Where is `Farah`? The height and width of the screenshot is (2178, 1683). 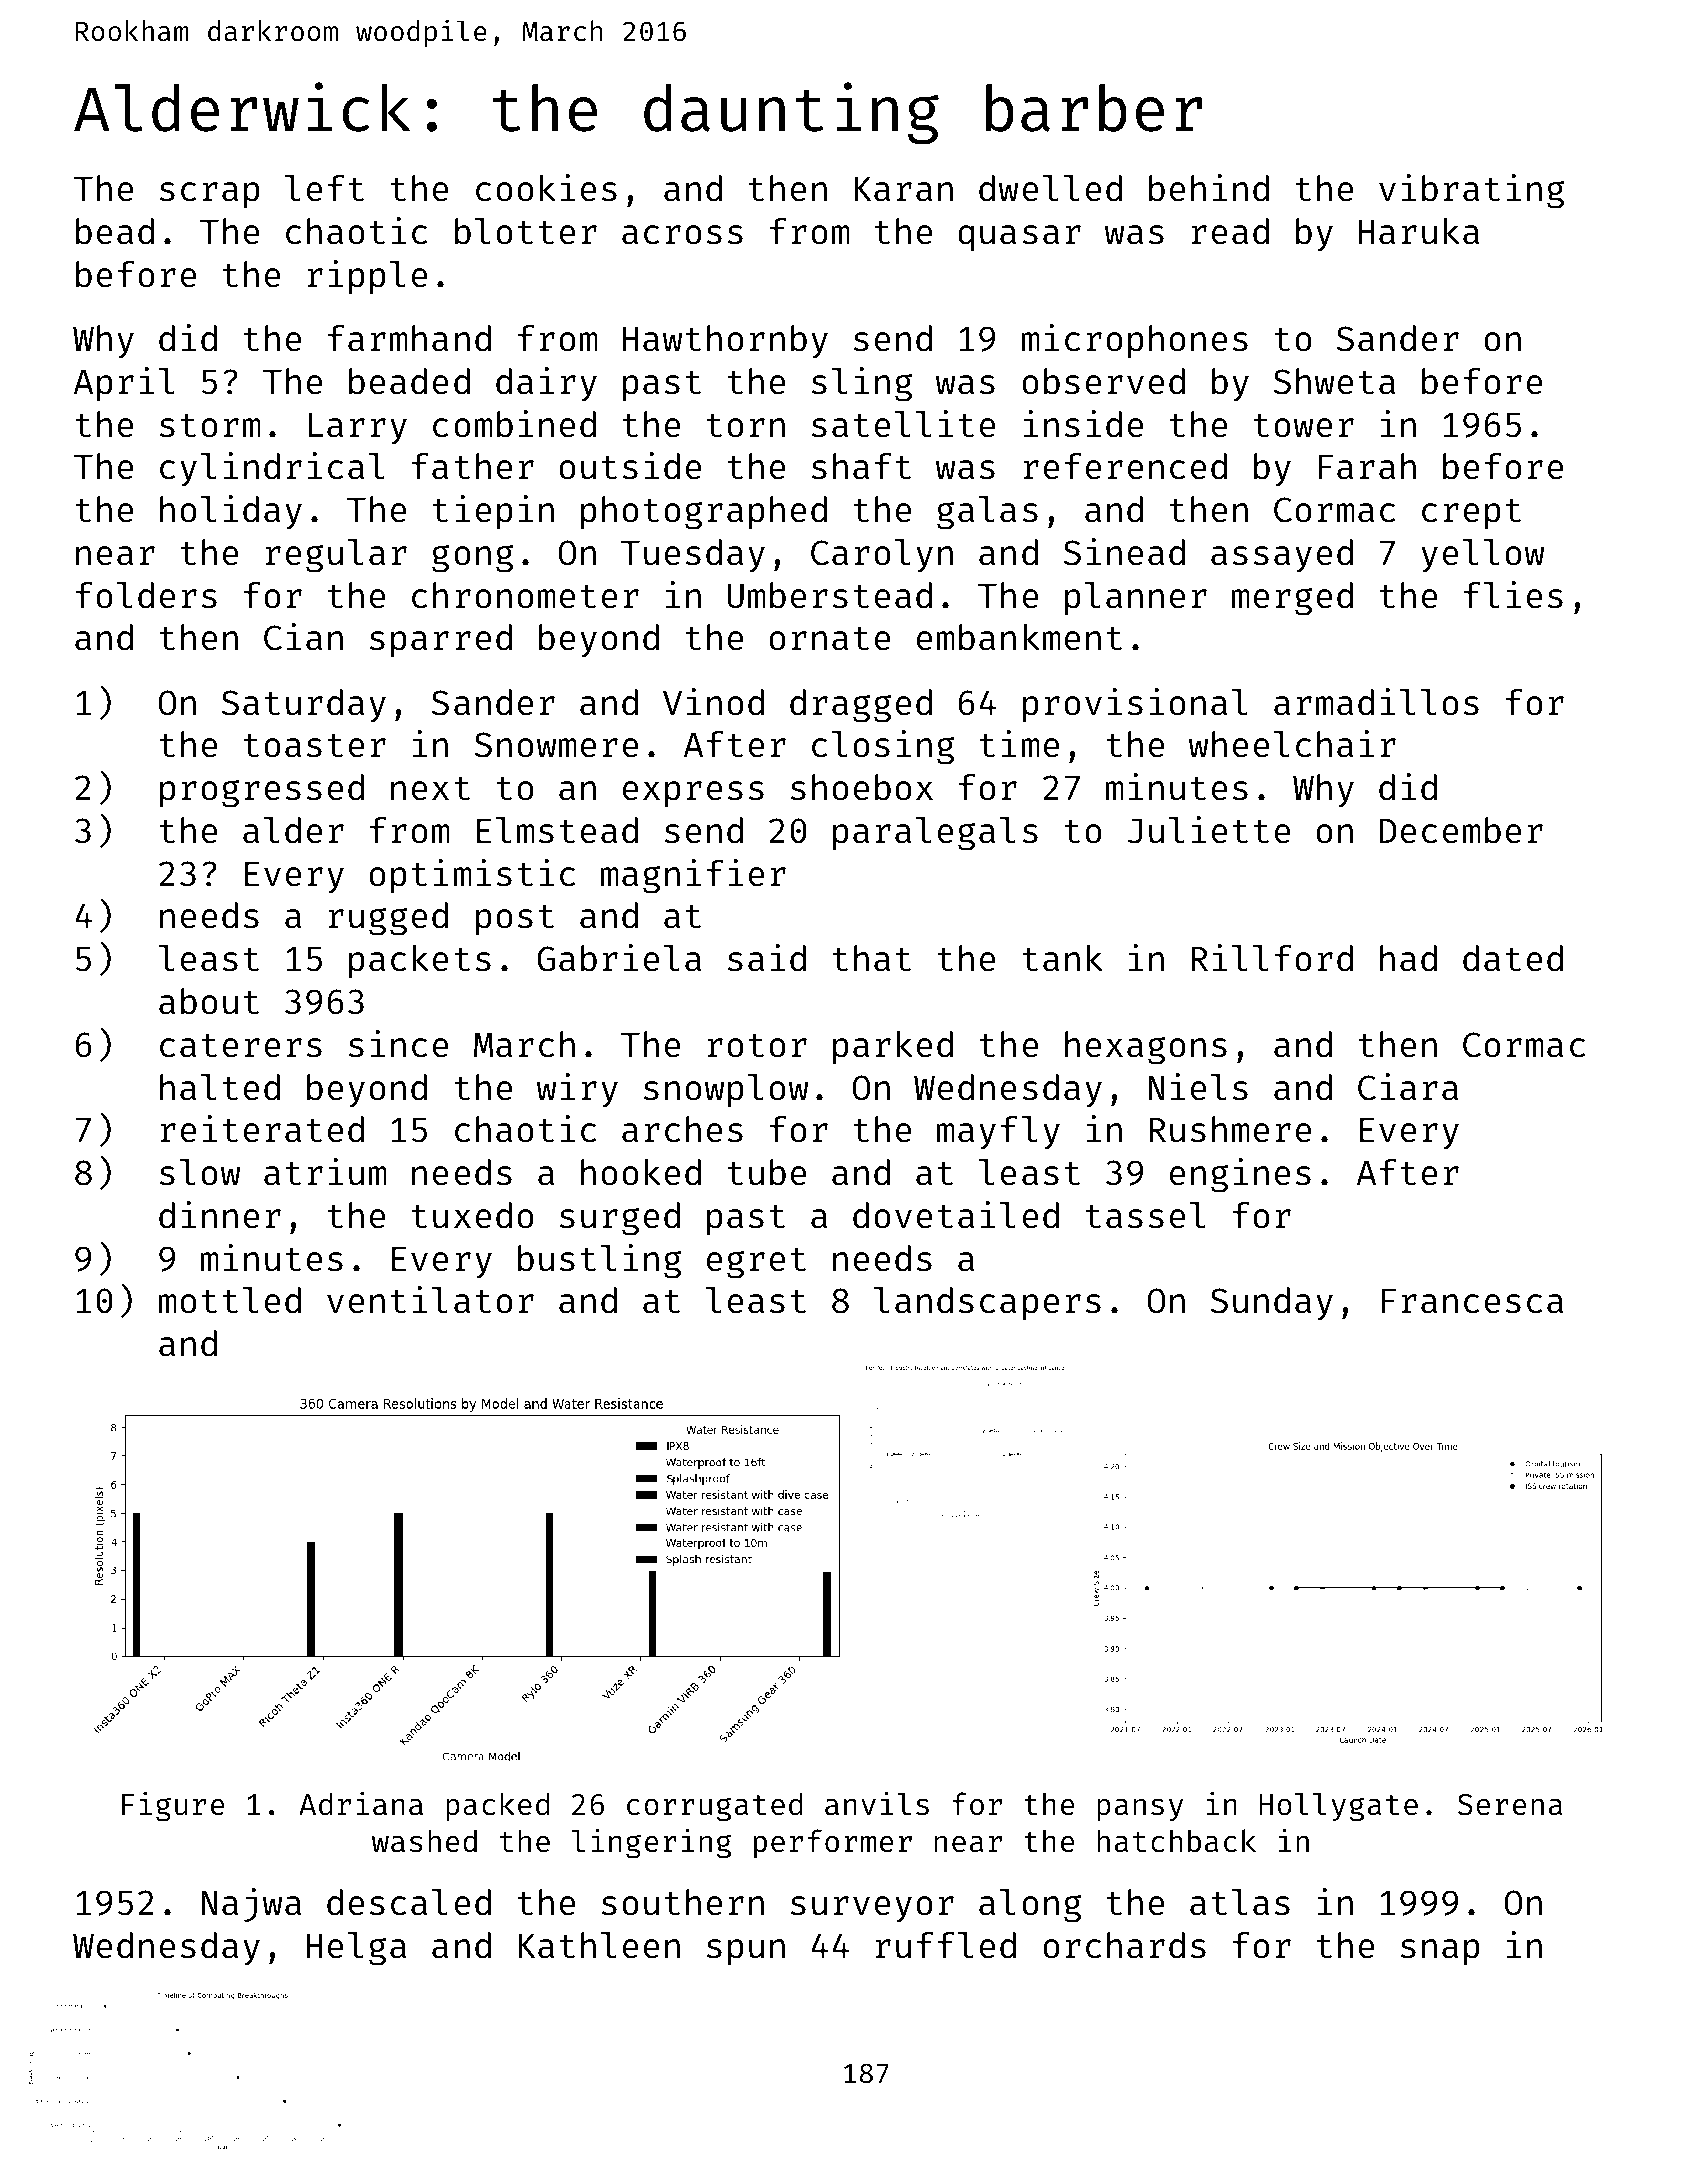 Farah is located at coordinates (1367, 466).
